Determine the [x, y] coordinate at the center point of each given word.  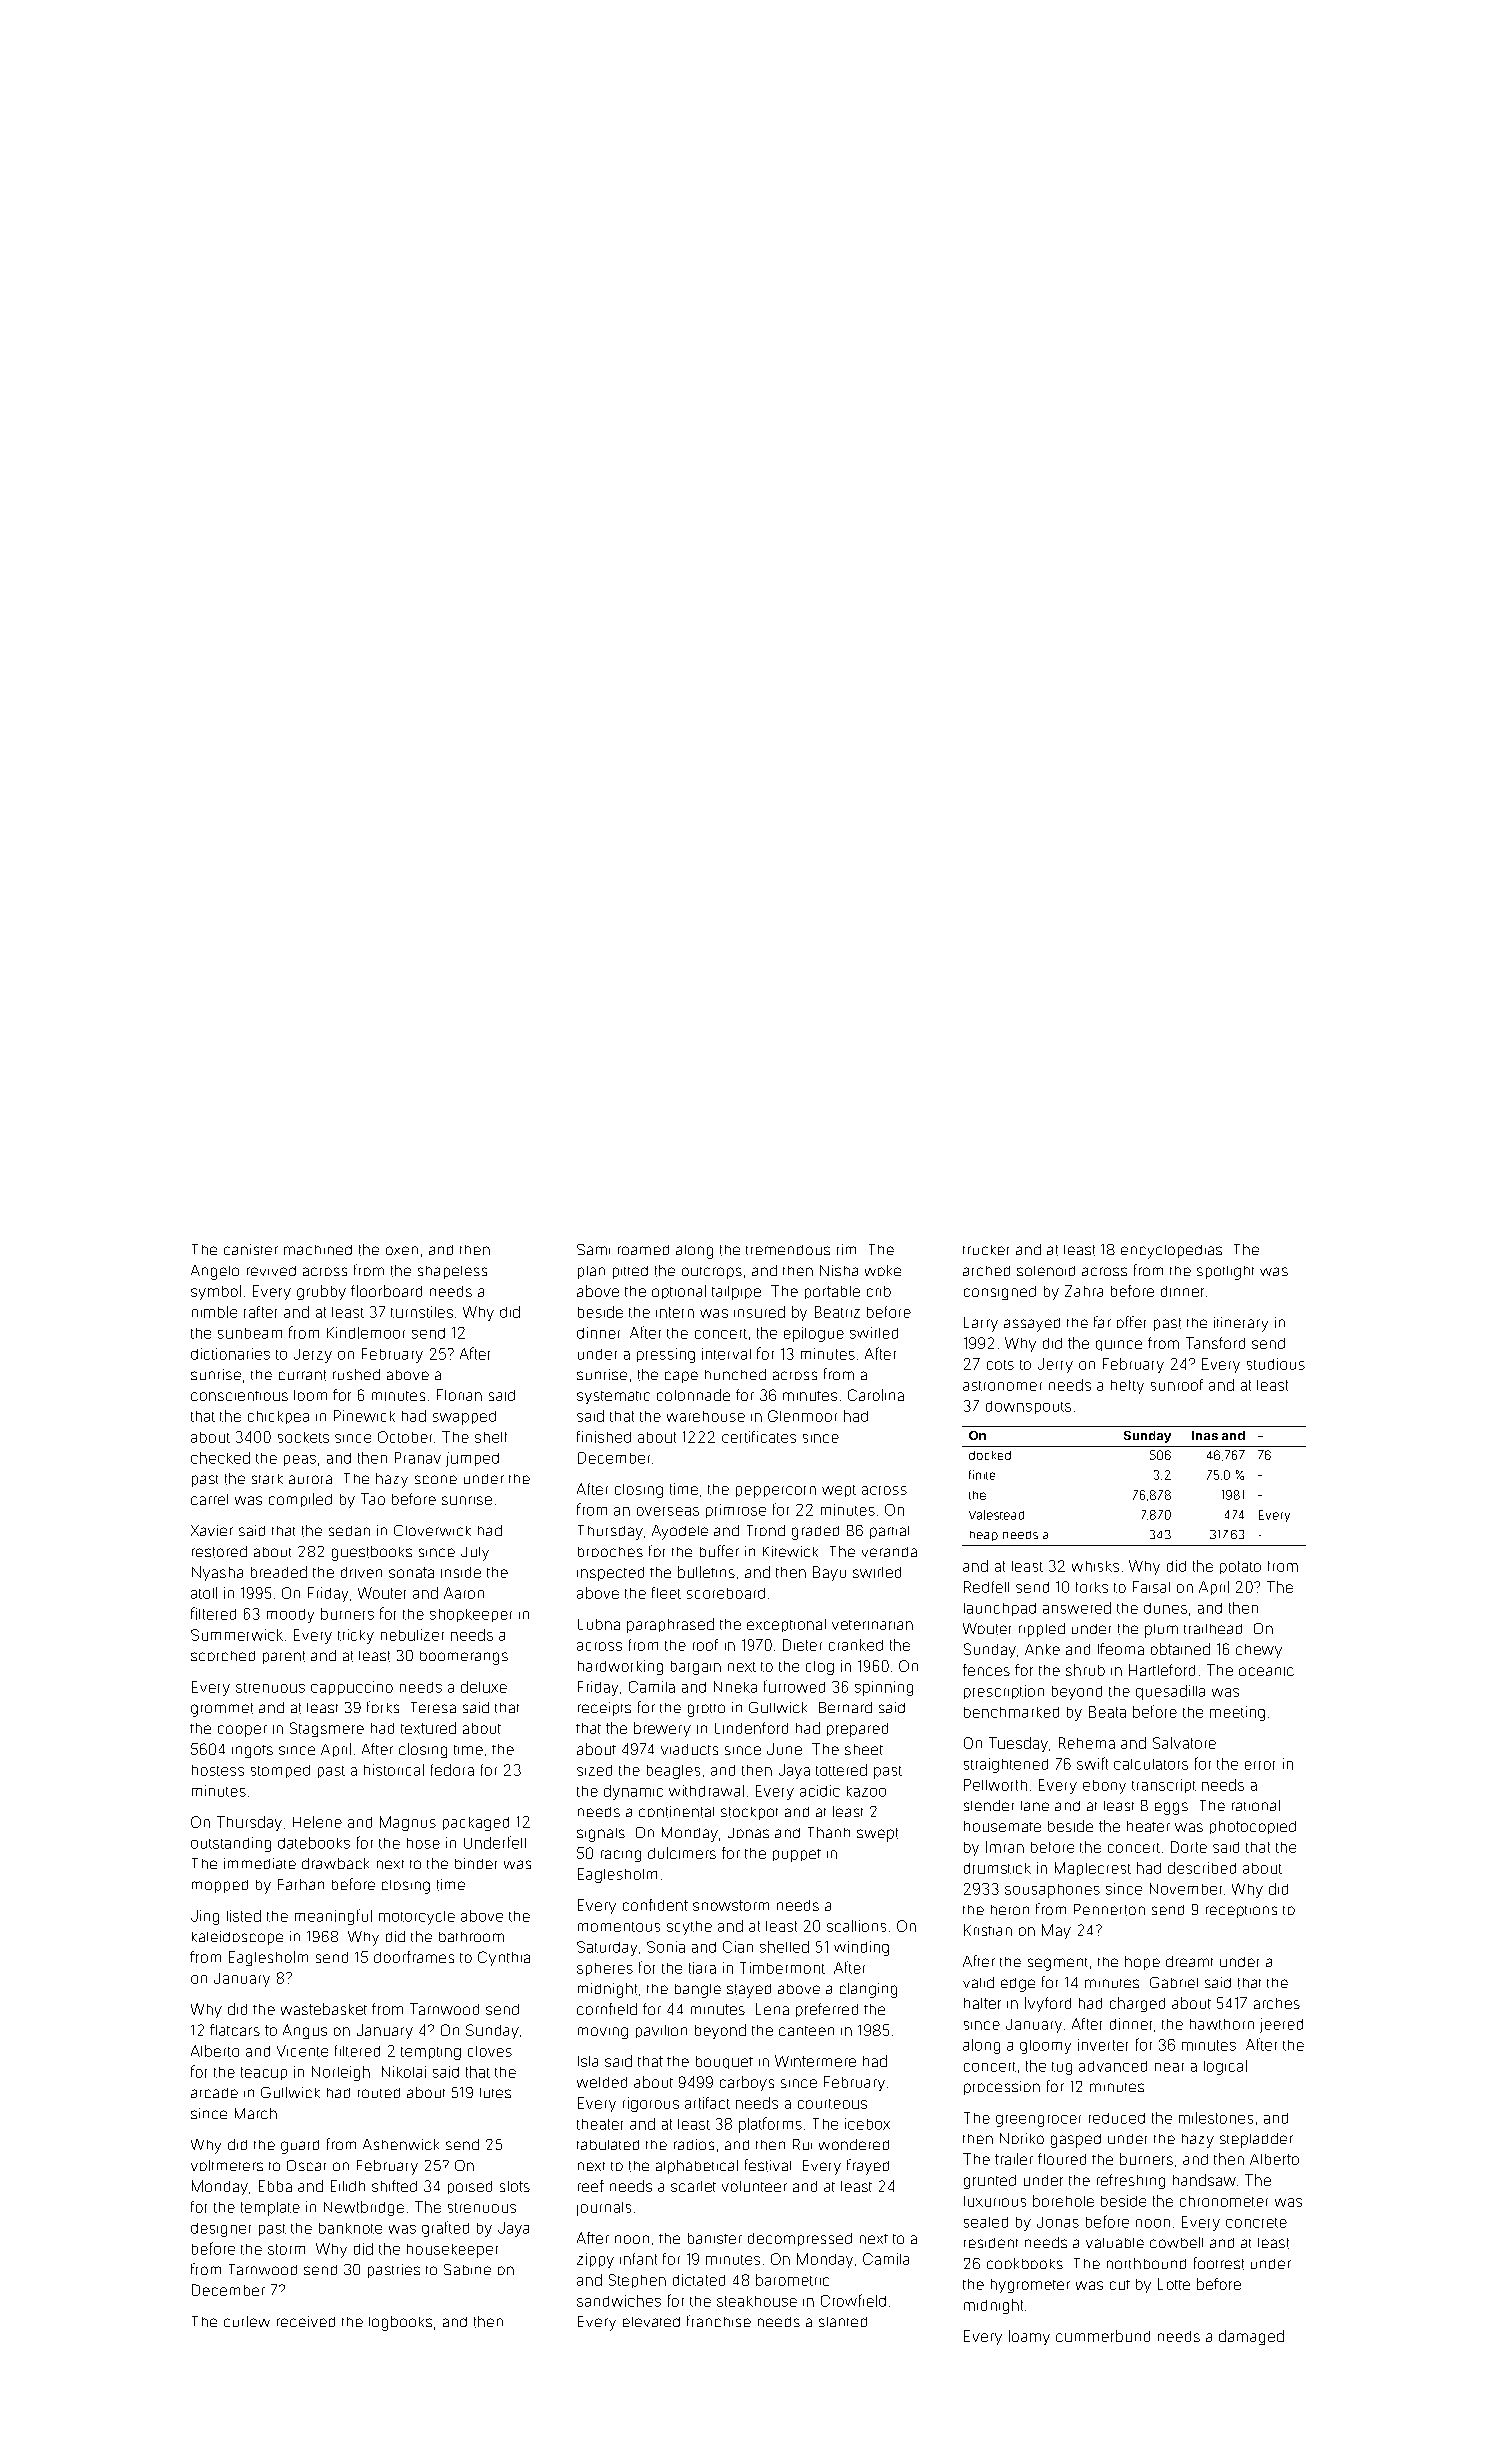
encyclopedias [1171, 1252]
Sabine [467, 2269]
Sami [593, 1249]
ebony [1104, 1787]
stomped [280, 1771]
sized [594, 1770]
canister [251, 1249]
